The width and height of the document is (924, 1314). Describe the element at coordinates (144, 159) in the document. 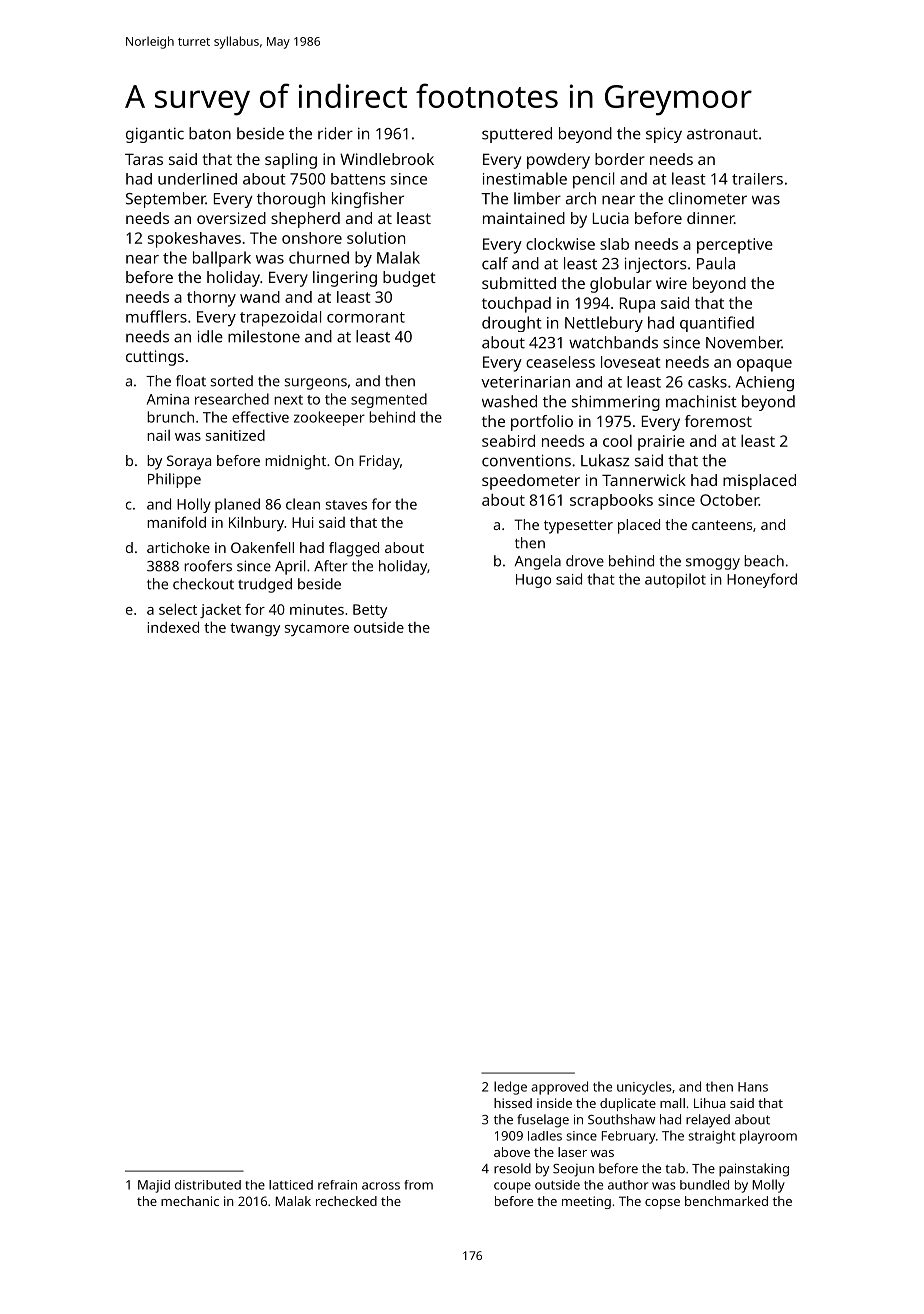

I see `Taras` at that location.
